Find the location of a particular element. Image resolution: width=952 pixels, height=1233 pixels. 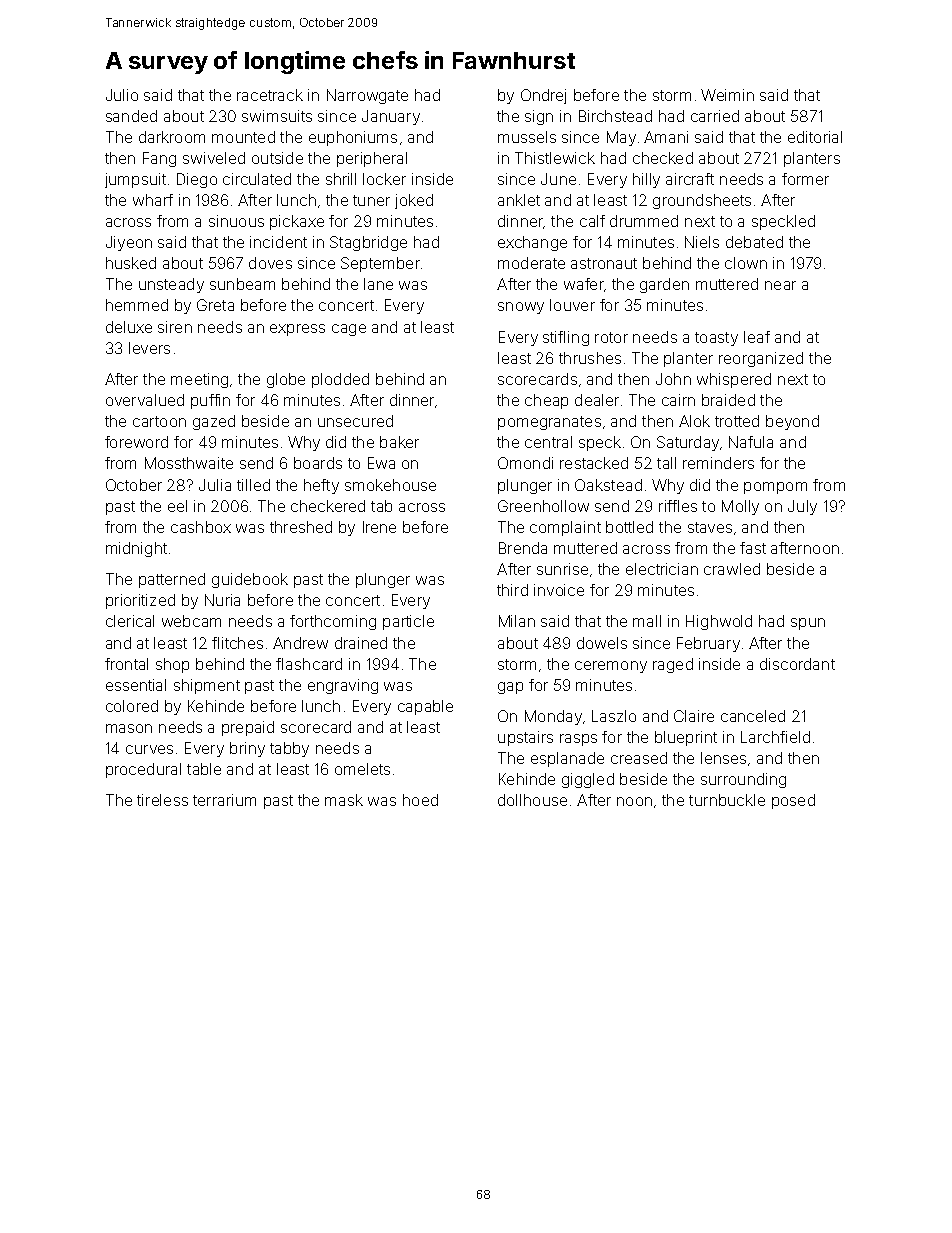

jumpsuit is located at coordinates (135, 180).
